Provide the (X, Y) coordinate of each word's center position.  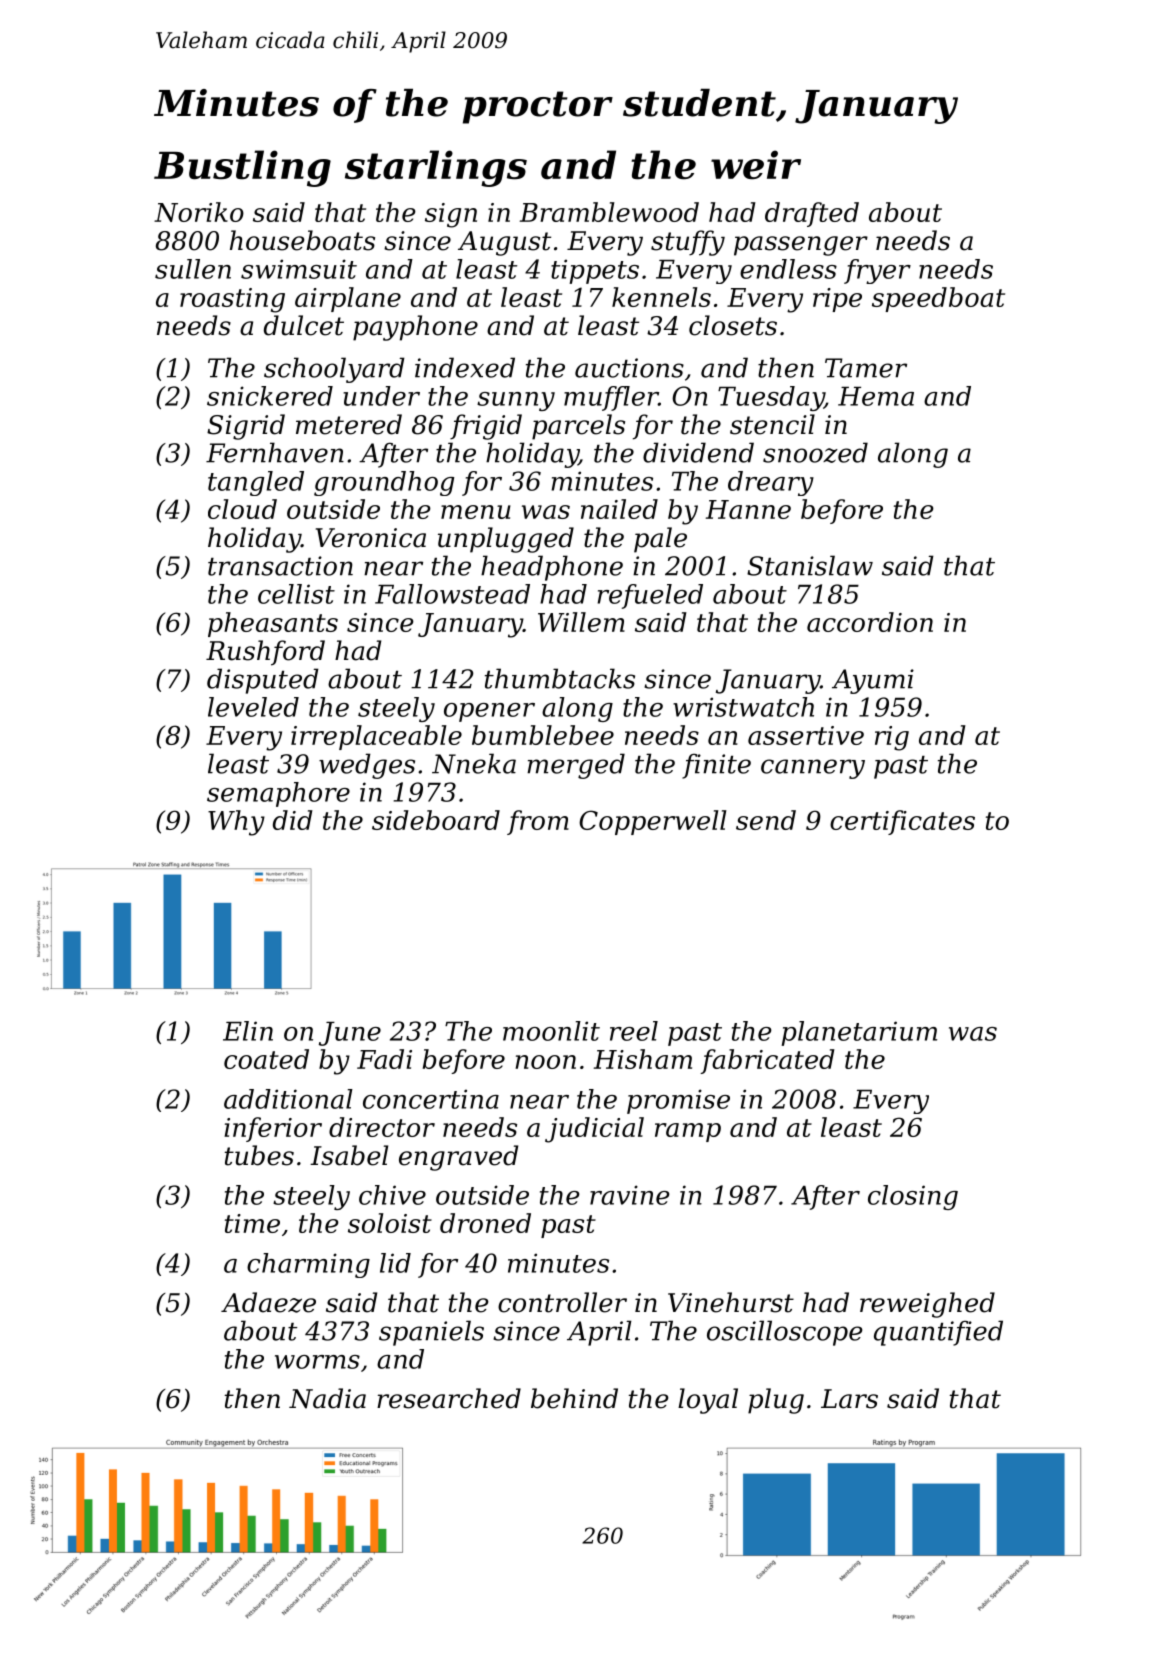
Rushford (265, 653)
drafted (812, 214)
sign (451, 215)
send (766, 820)
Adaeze (268, 1302)
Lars (849, 1399)
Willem (581, 622)
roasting (232, 300)
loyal (708, 1401)
